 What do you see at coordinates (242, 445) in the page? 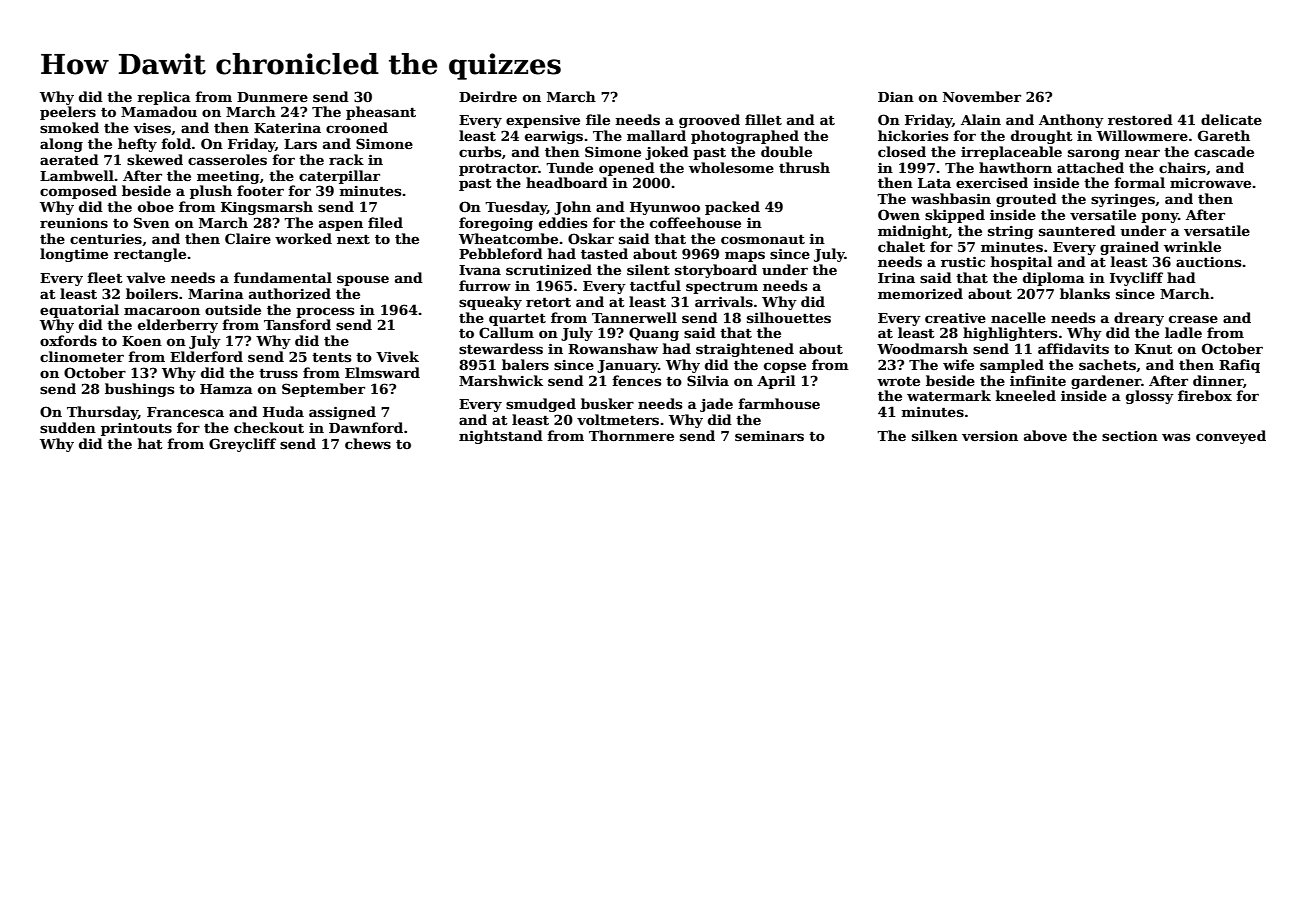
I see `Greycliff` at bounding box center [242, 445].
